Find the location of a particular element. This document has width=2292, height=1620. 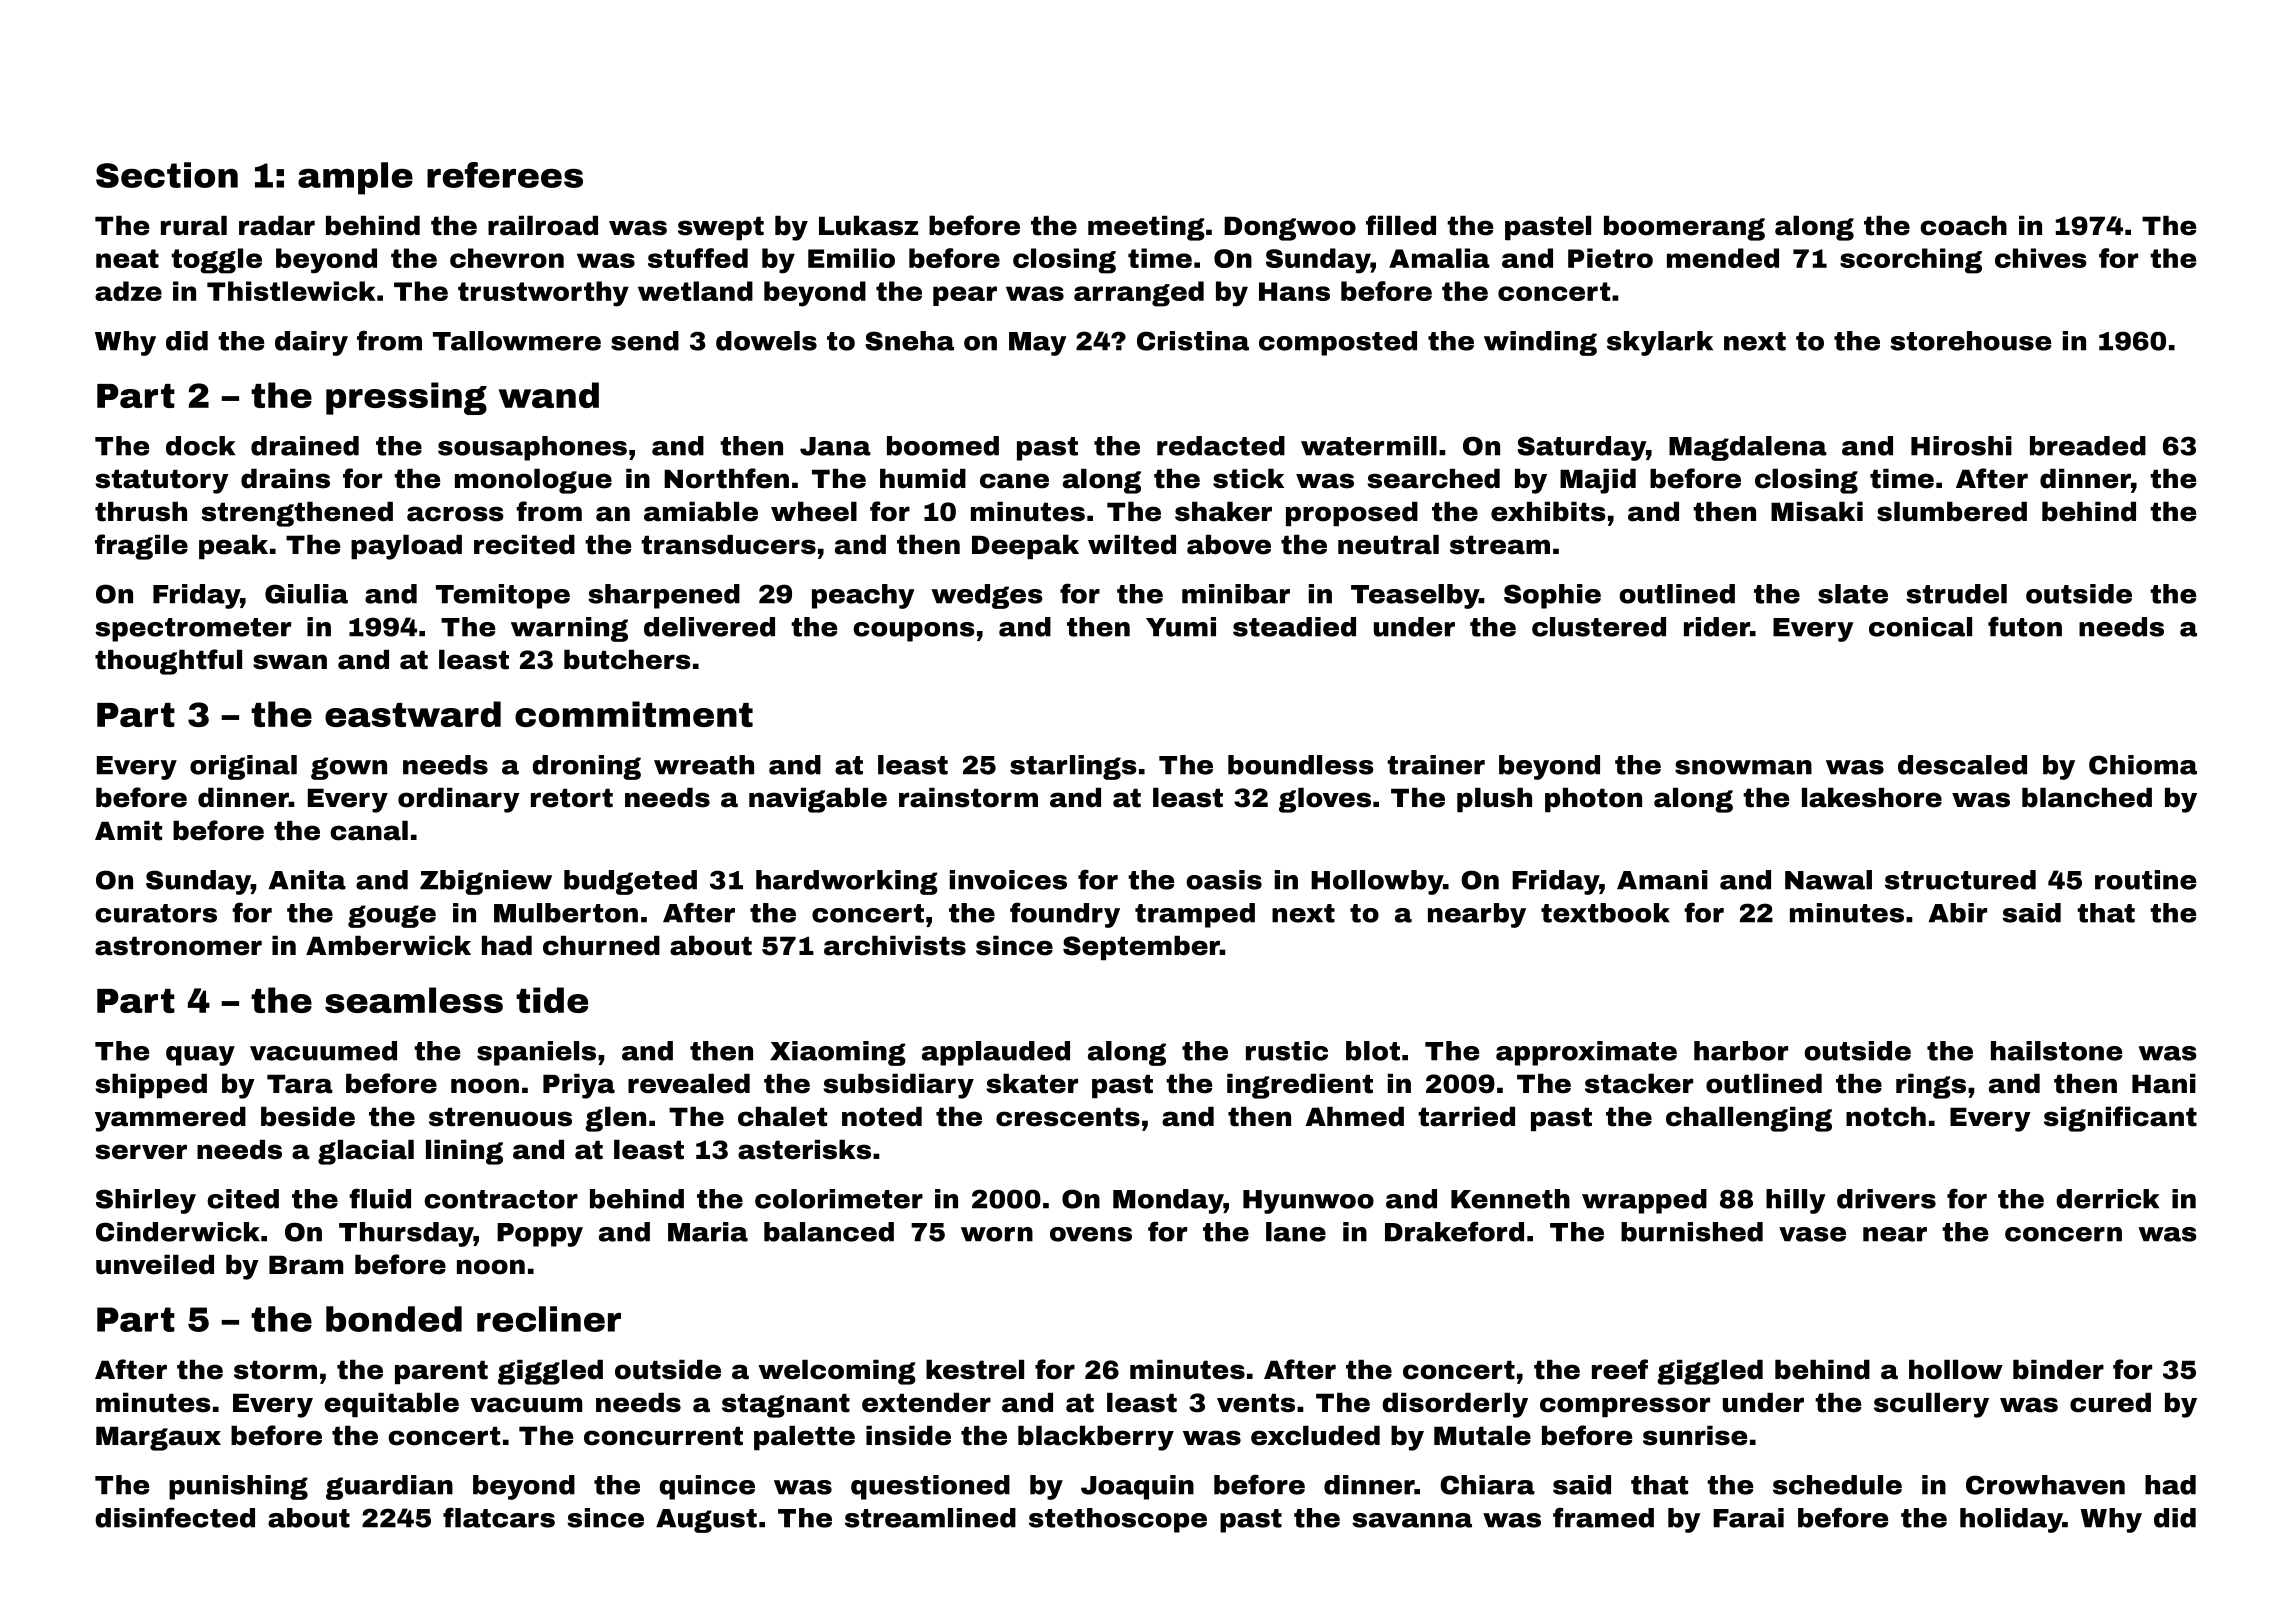

Lukasz is located at coordinates (868, 225).
